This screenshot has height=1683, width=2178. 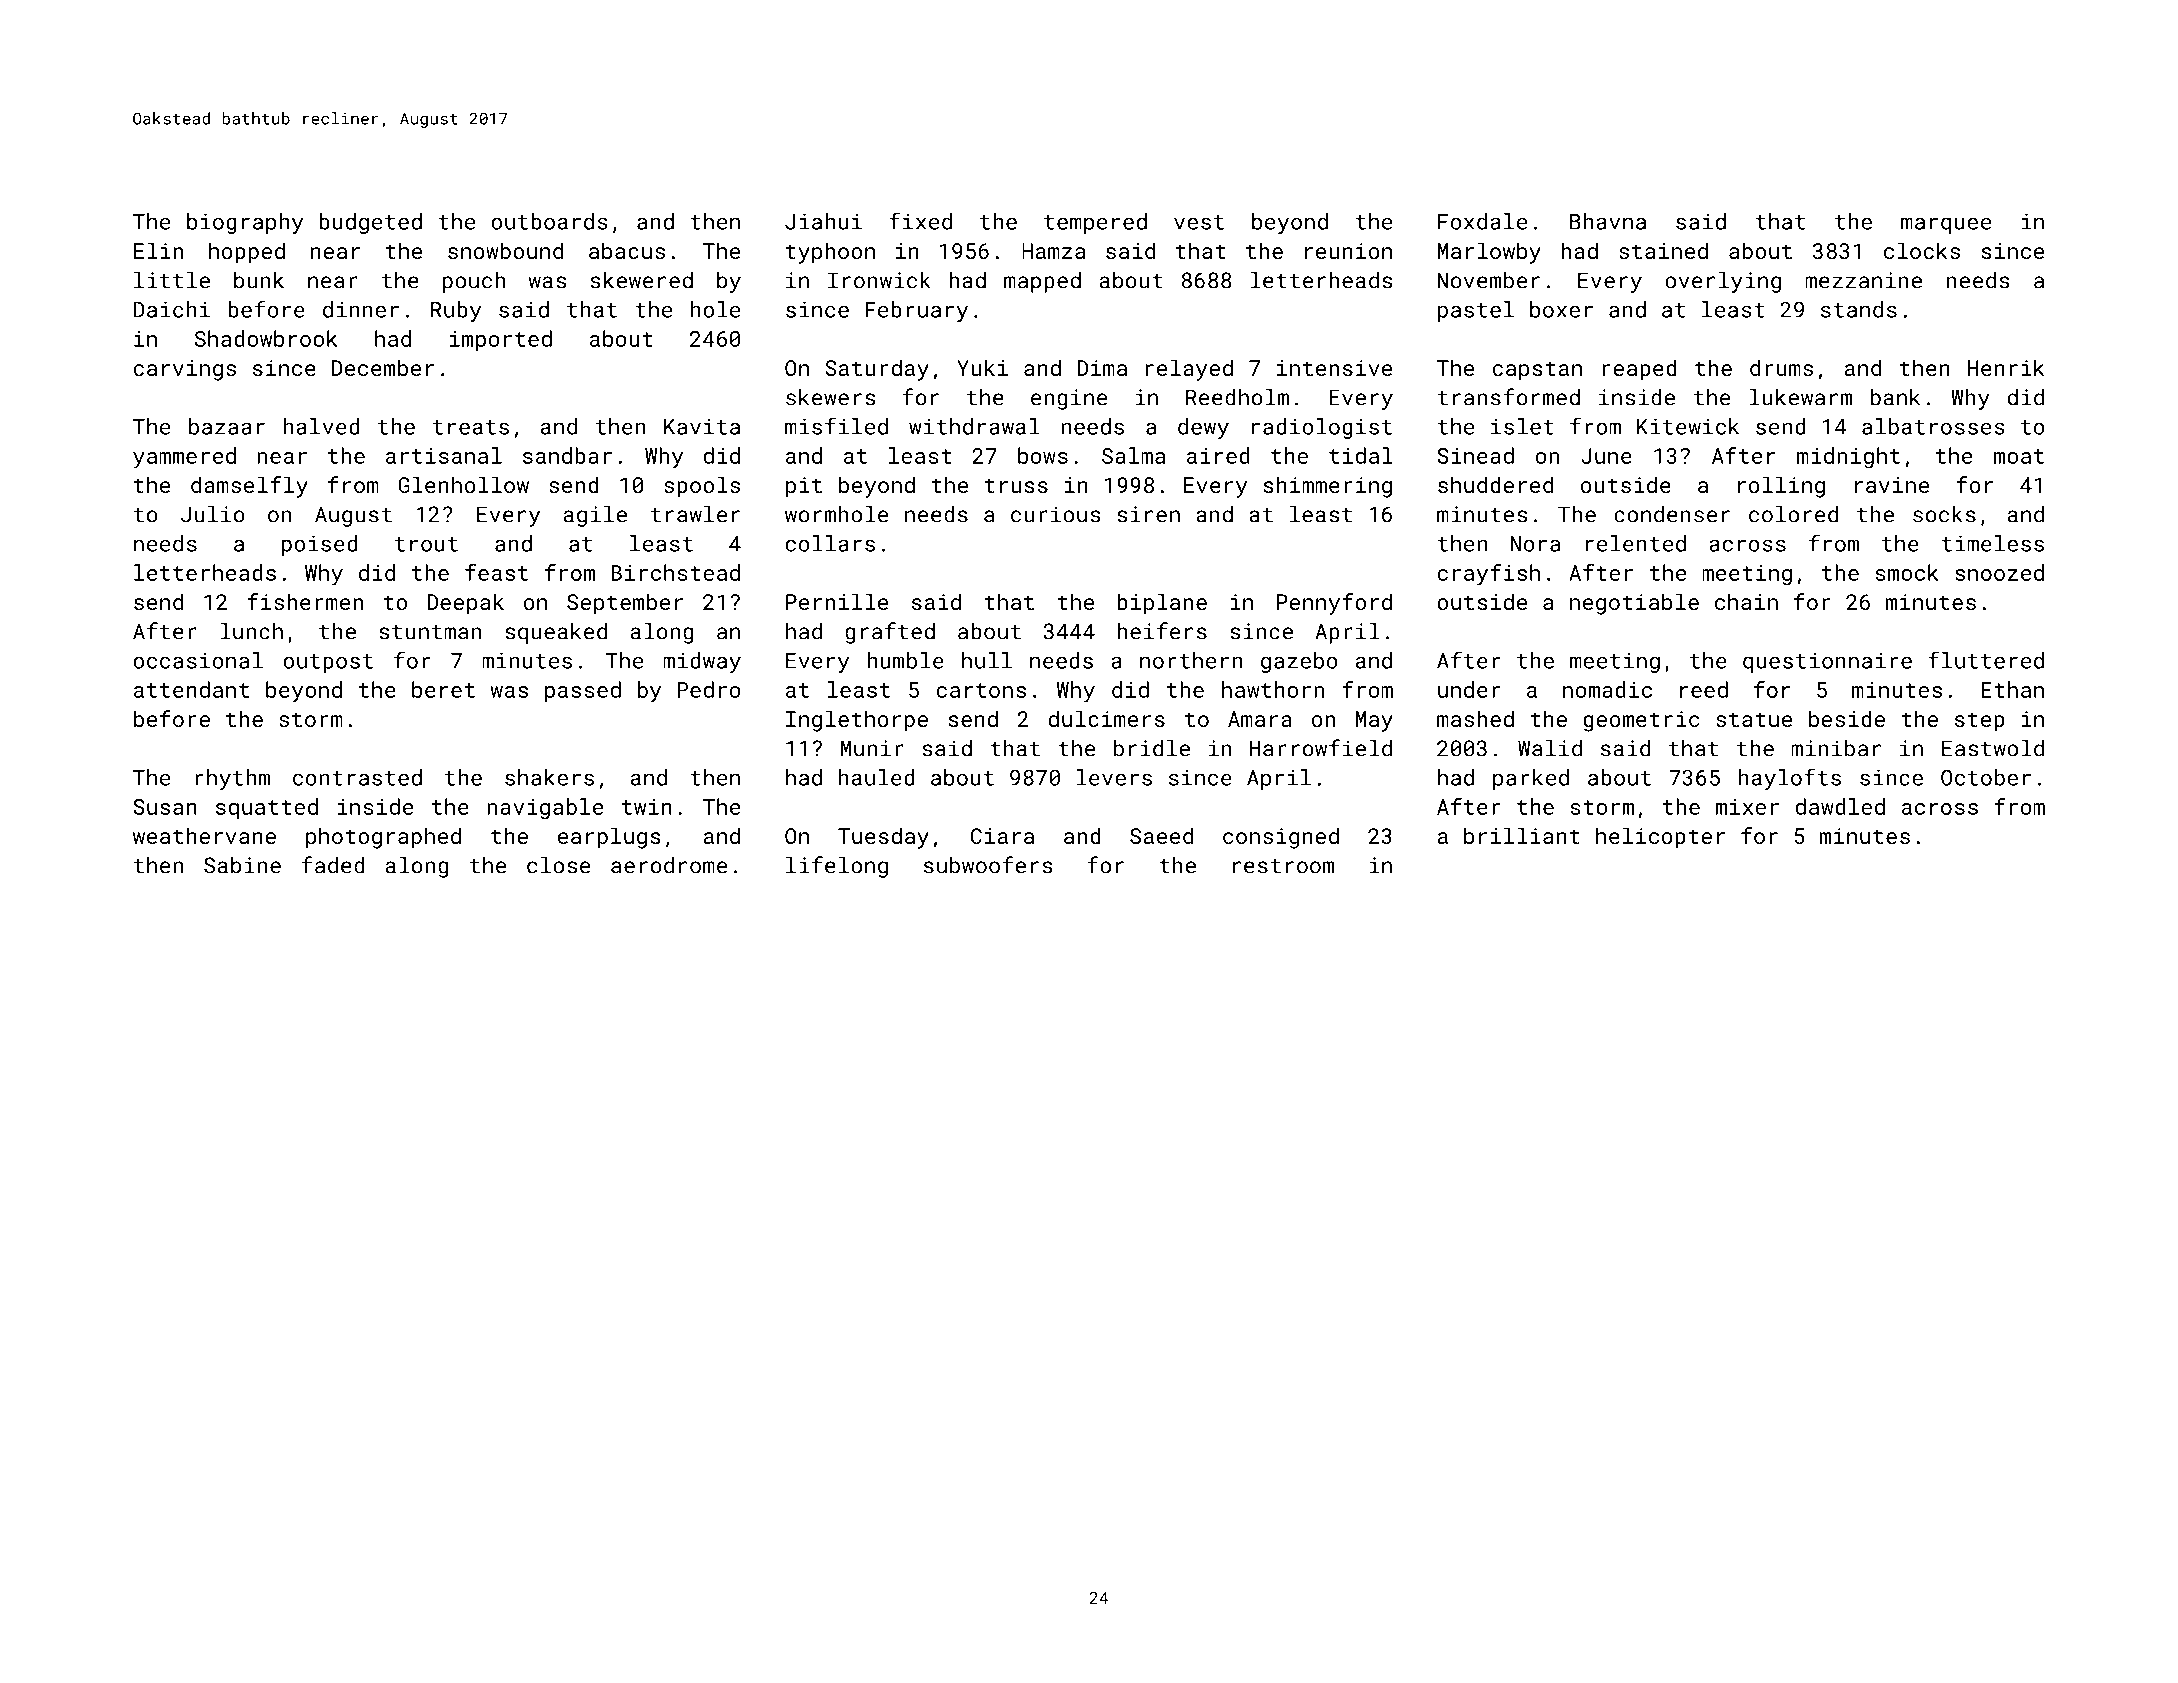 What do you see at coordinates (830, 543) in the screenshot?
I see `collars` at bounding box center [830, 543].
